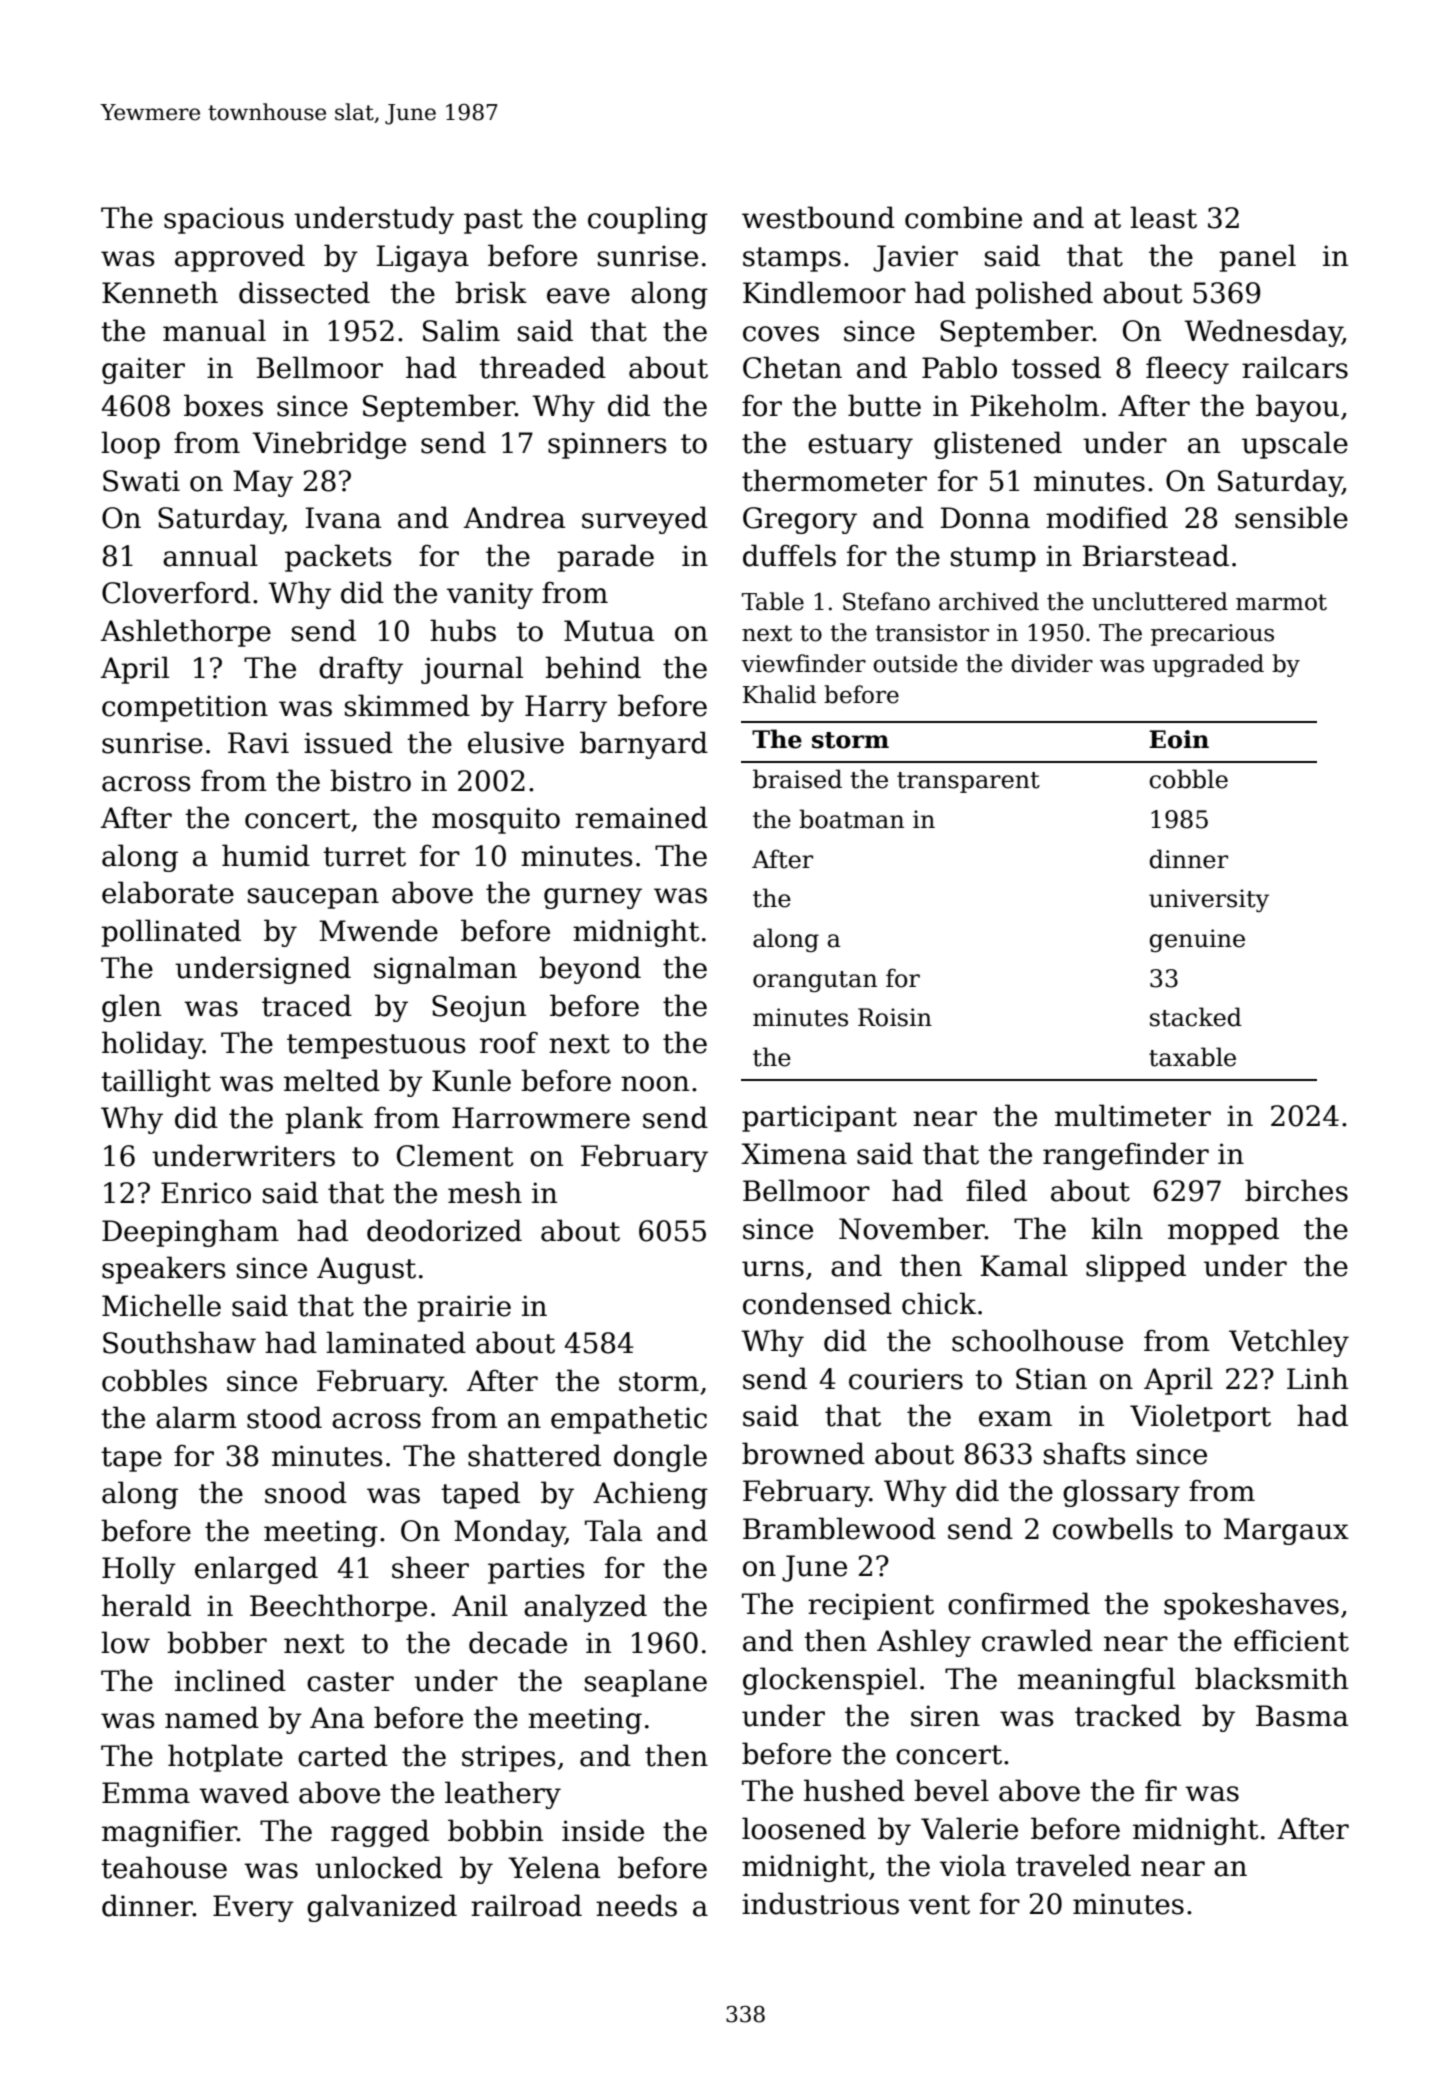 The width and height of the page is (1450, 2100). What do you see at coordinates (464, 1308) in the page?
I see `prairie` at bounding box center [464, 1308].
